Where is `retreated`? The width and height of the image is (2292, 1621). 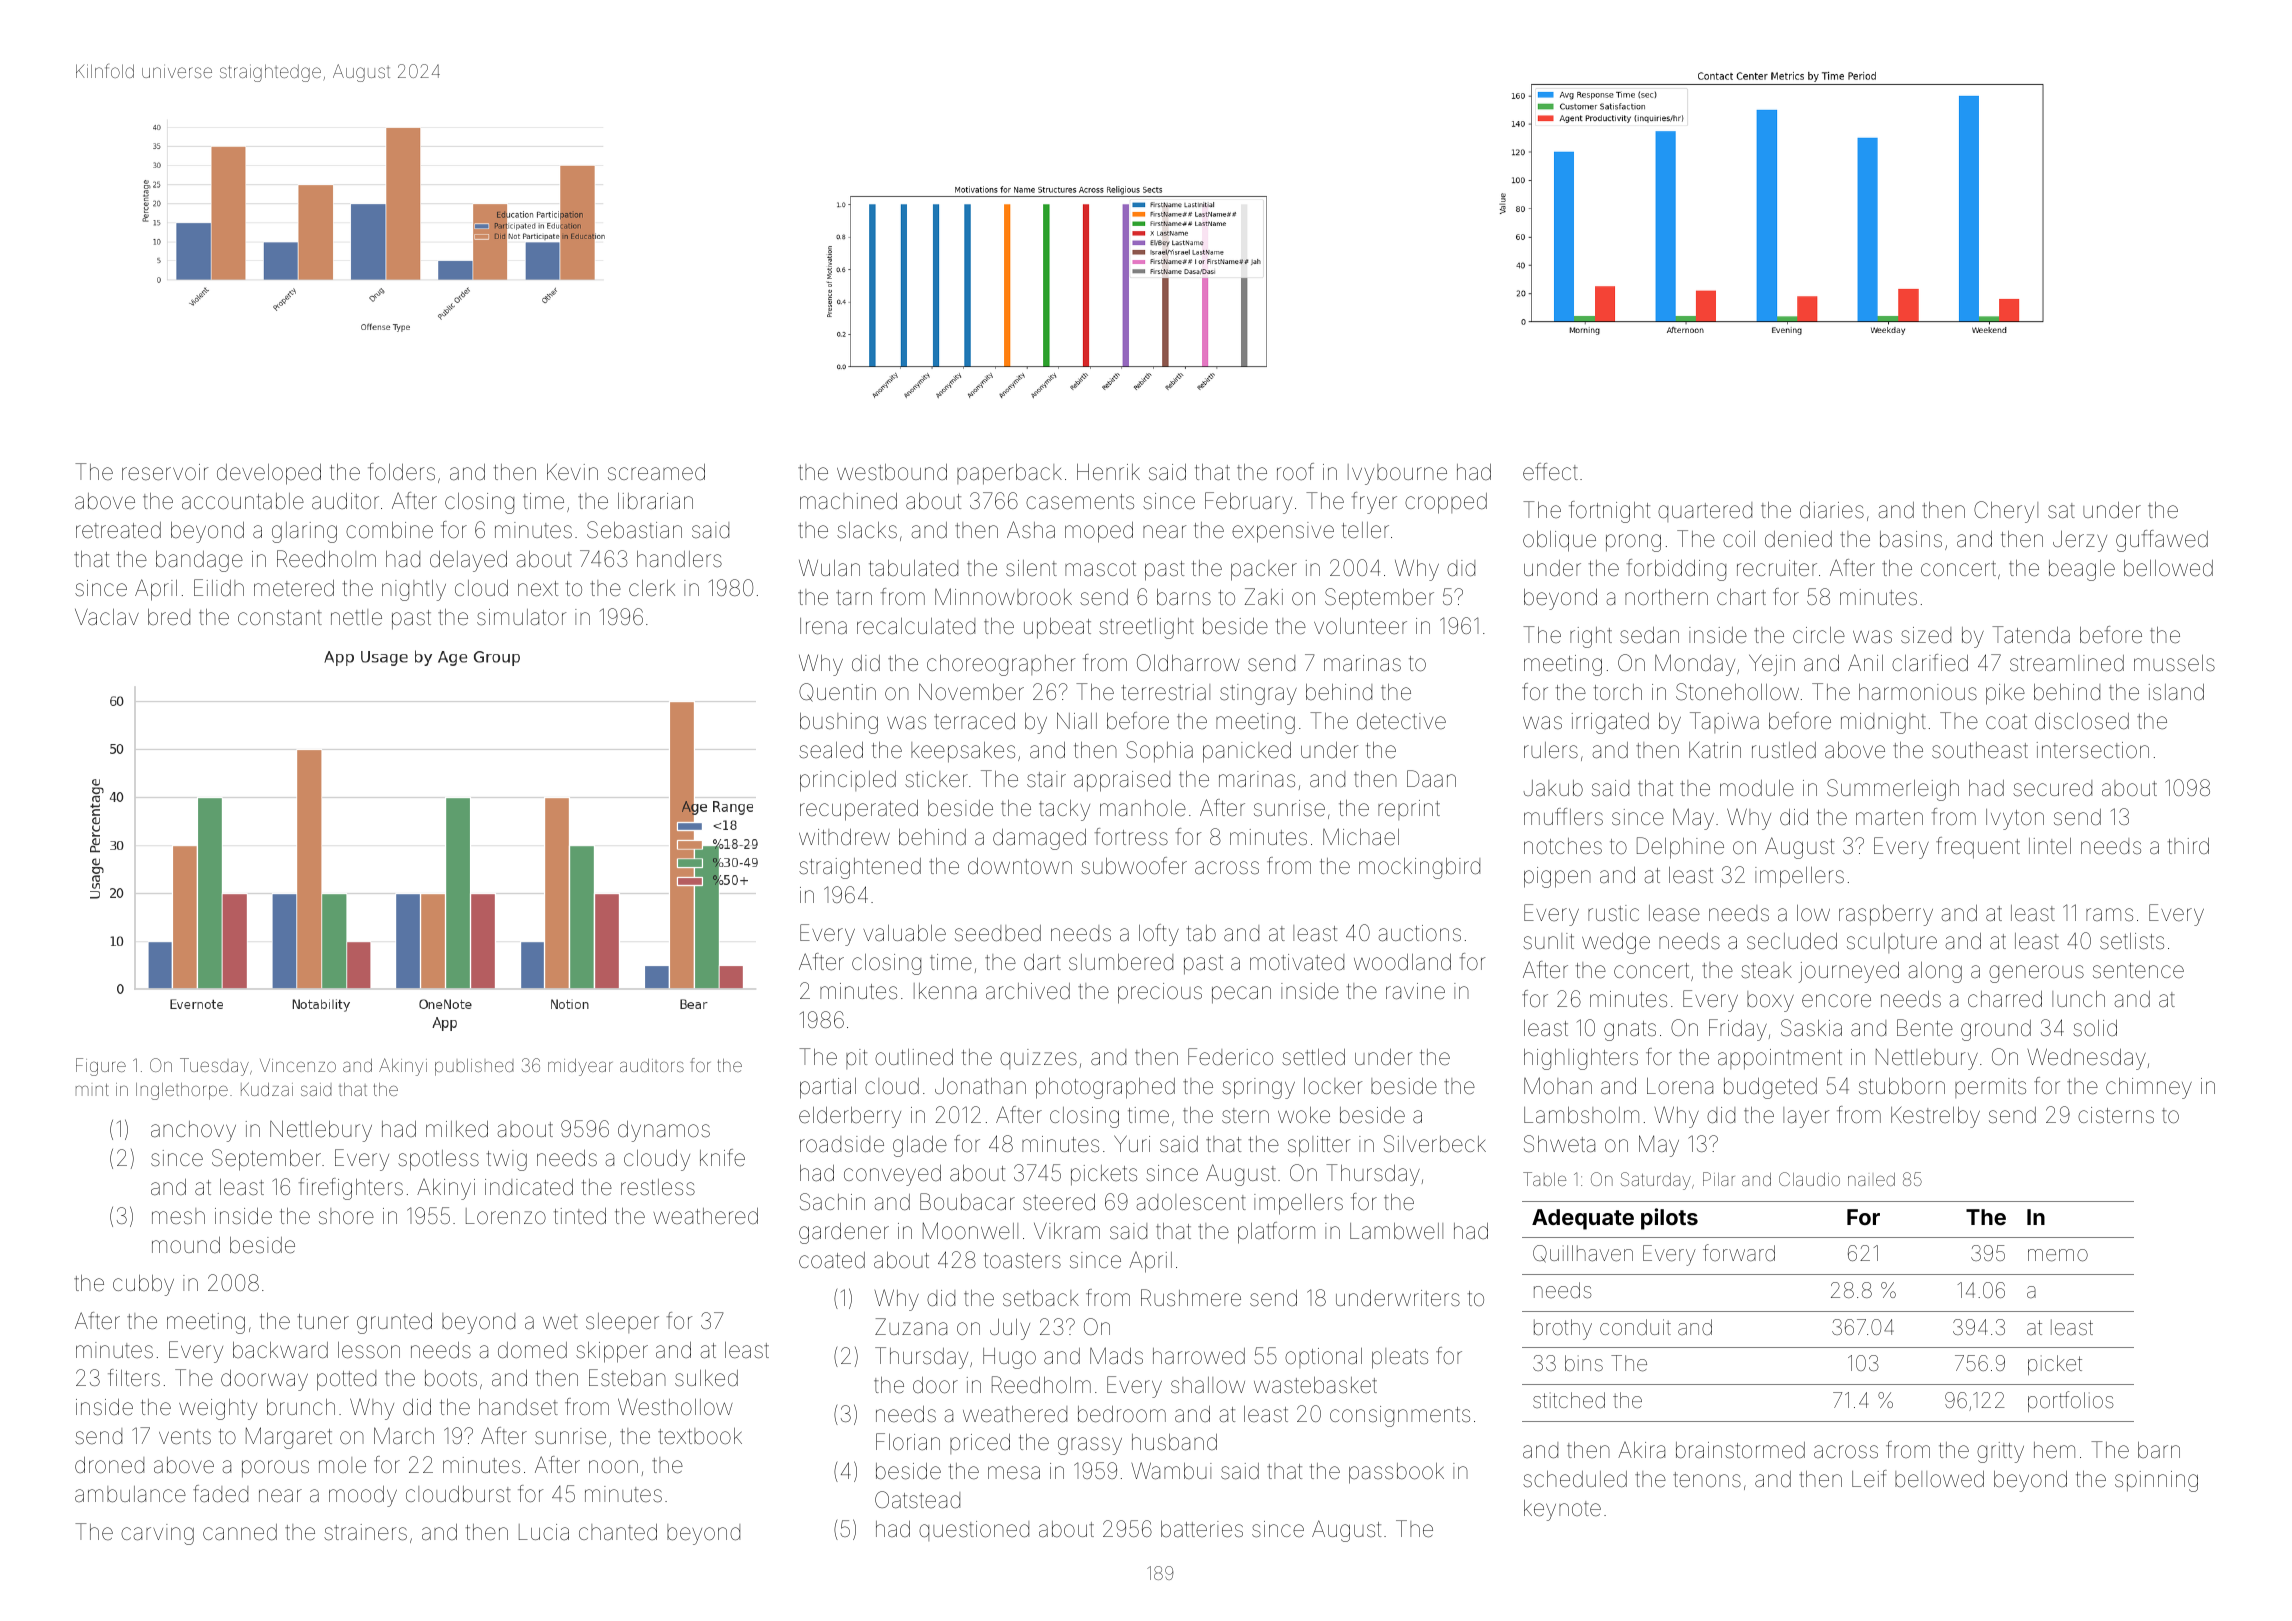
retreated is located at coordinates (118, 530).
